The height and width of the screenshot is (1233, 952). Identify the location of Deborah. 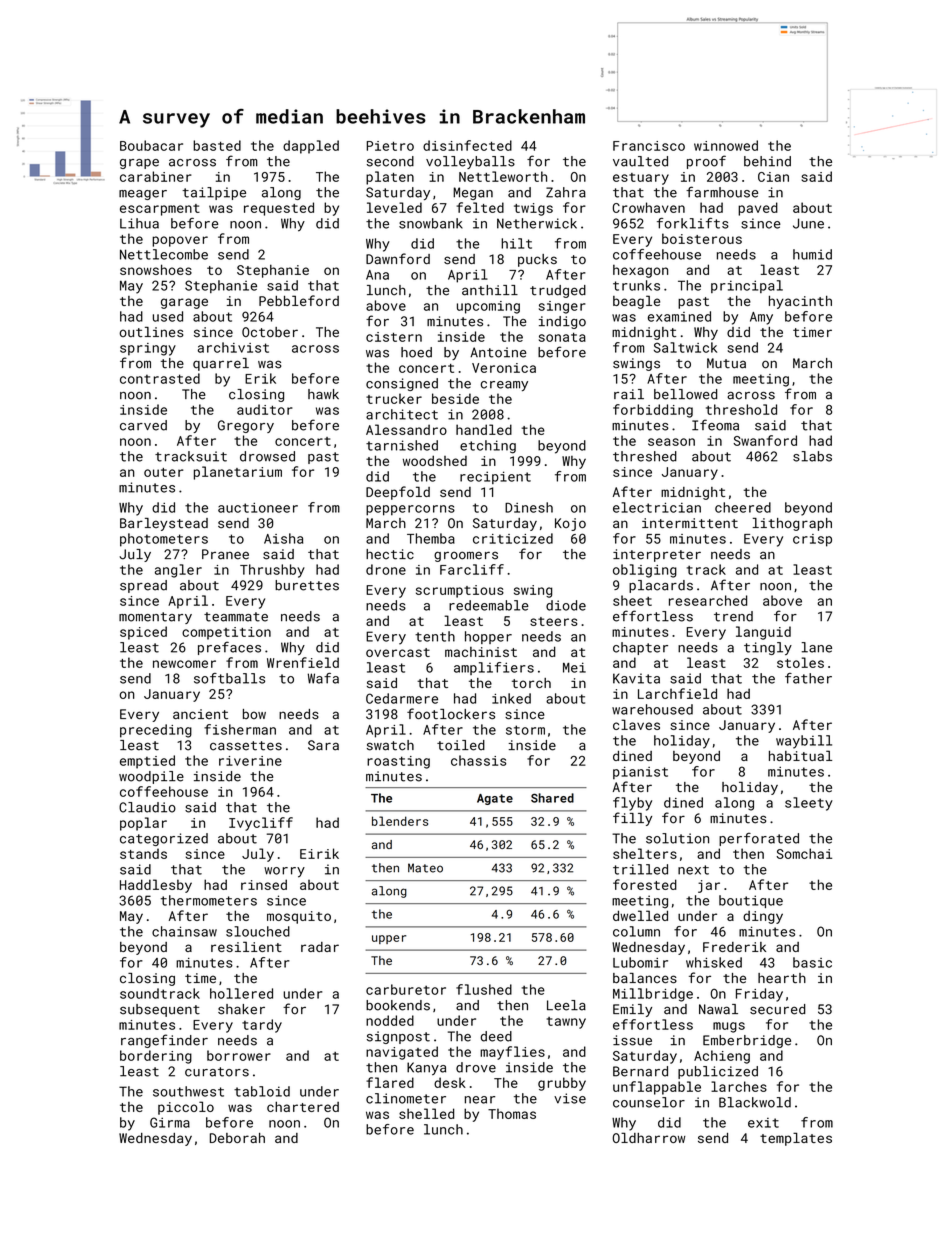
(237, 1138).
